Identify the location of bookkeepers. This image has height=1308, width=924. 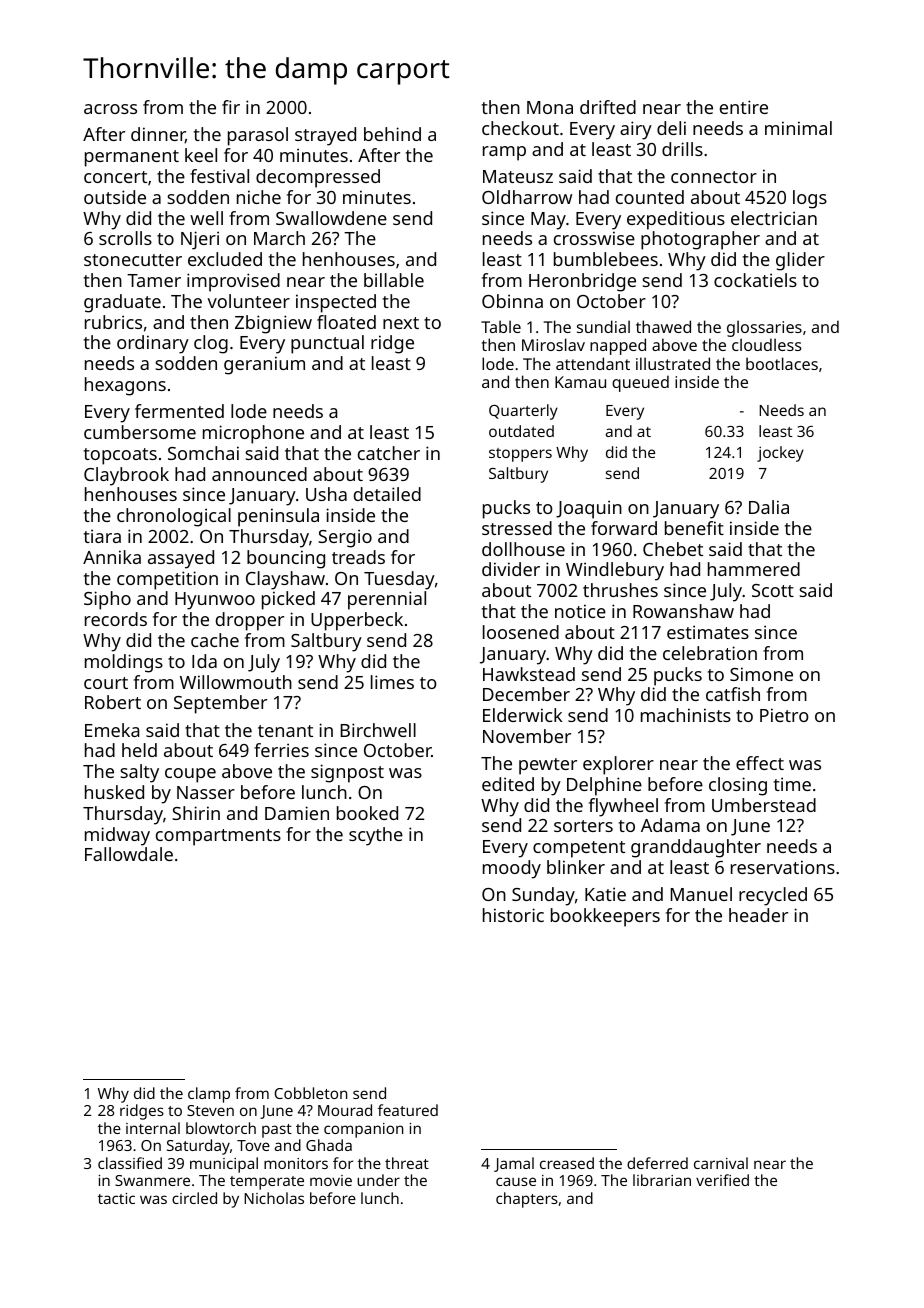
(605, 917).
